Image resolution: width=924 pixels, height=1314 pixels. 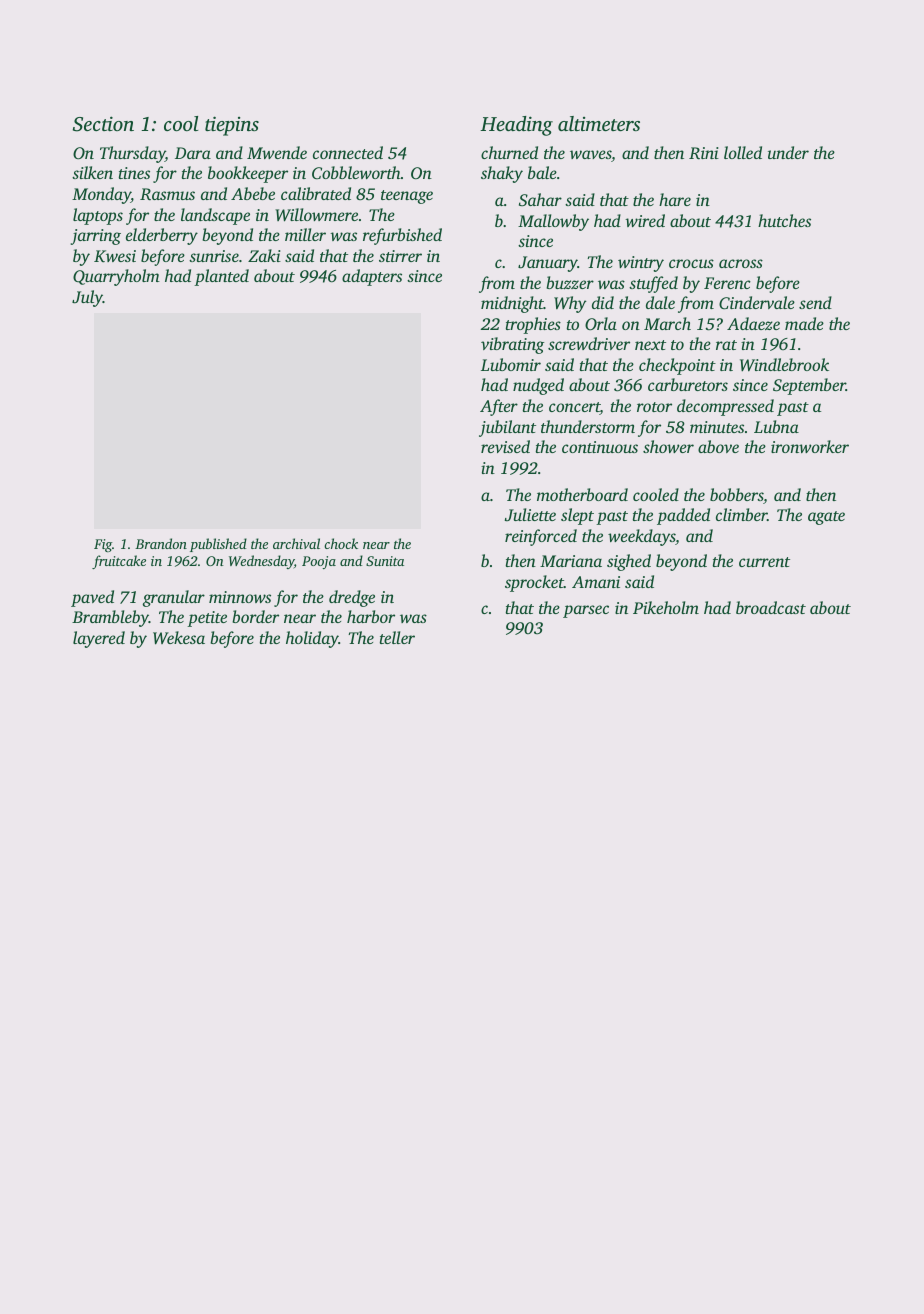 I want to click on agate, so click(x=826, y=518).
